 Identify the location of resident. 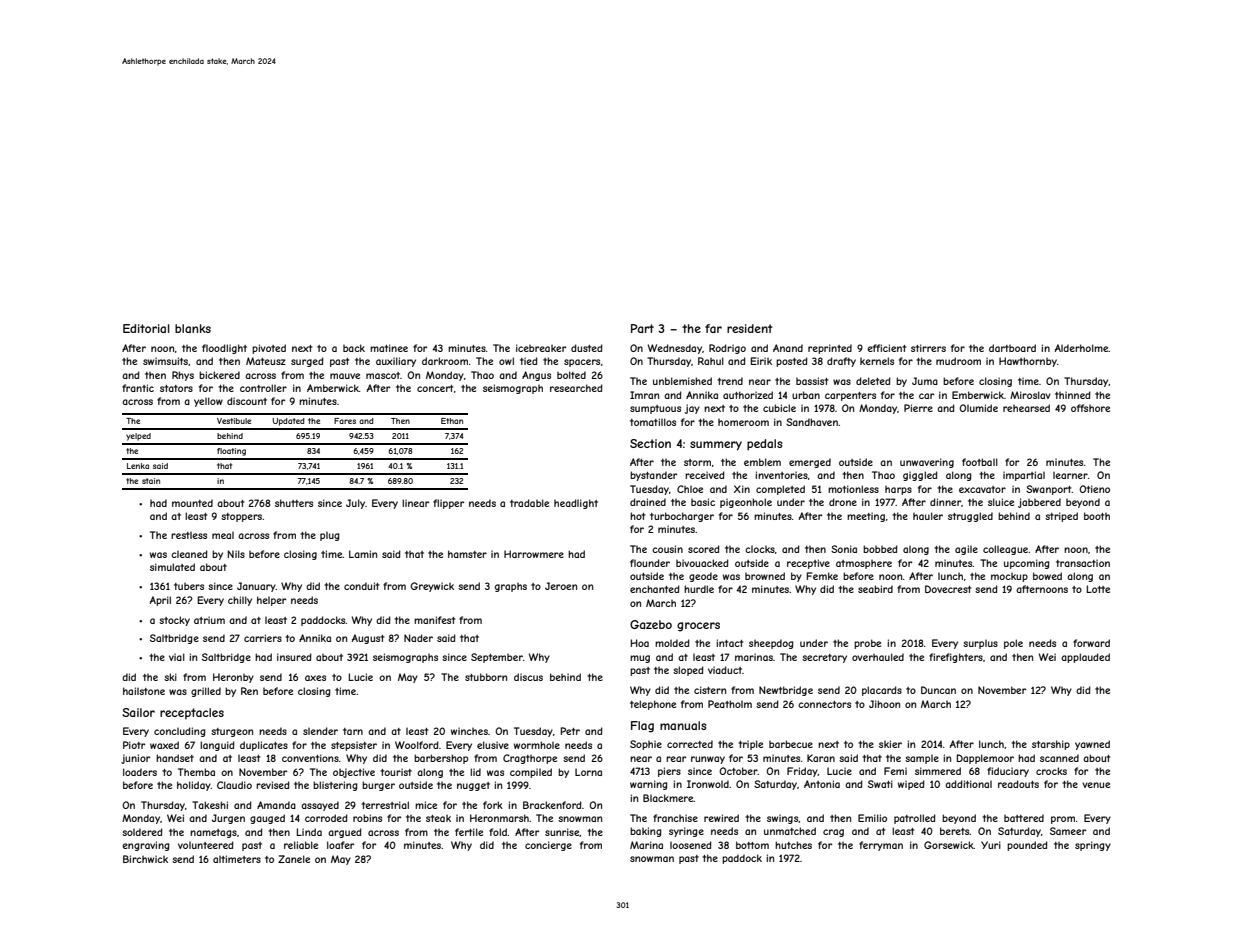
(750, 328).
